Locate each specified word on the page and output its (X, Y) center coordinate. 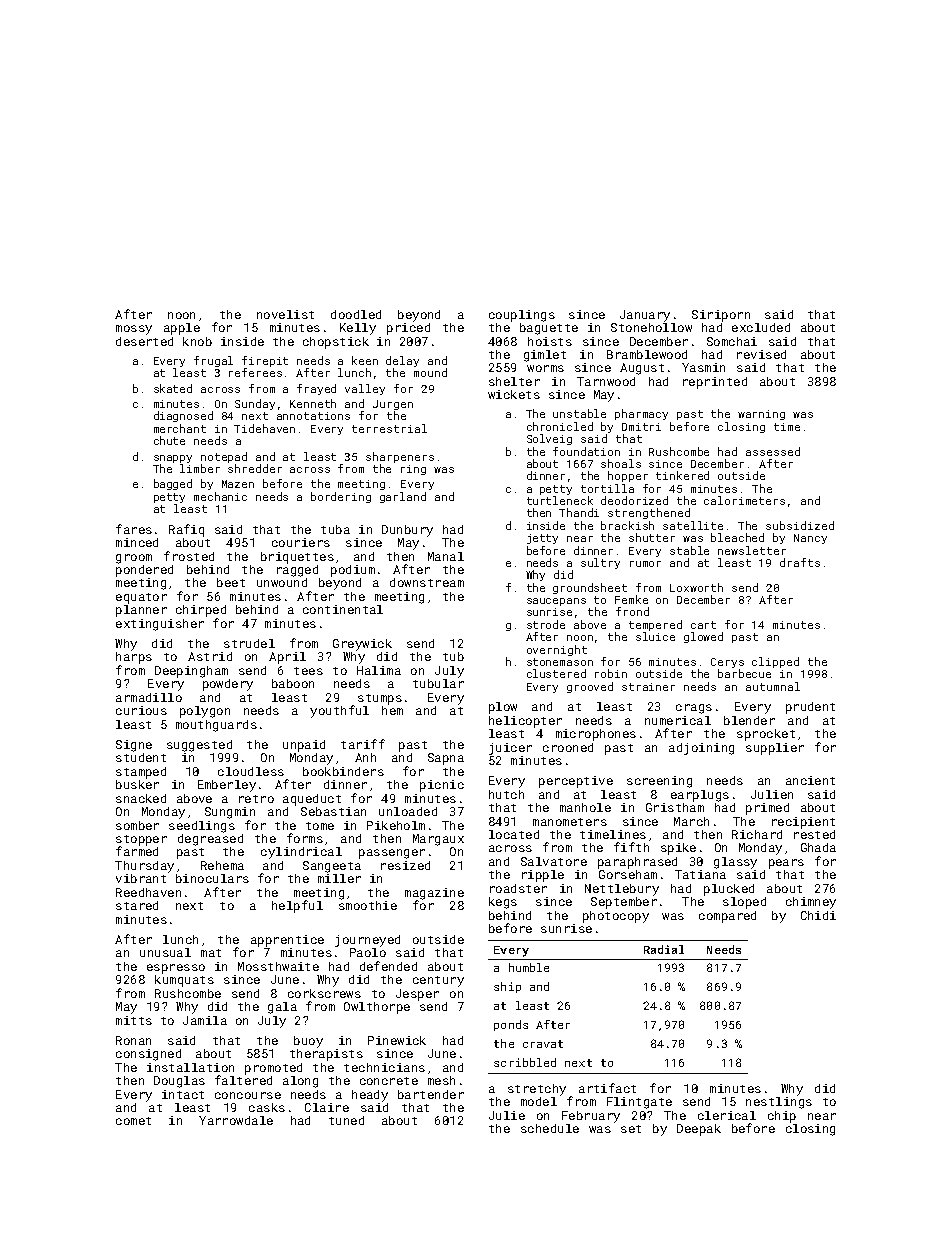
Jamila (205, 1020)
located (514, 834)
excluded (761, 327)
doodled (356, 314)
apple (182, 329)
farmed (137, 851)
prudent (810, 708)
